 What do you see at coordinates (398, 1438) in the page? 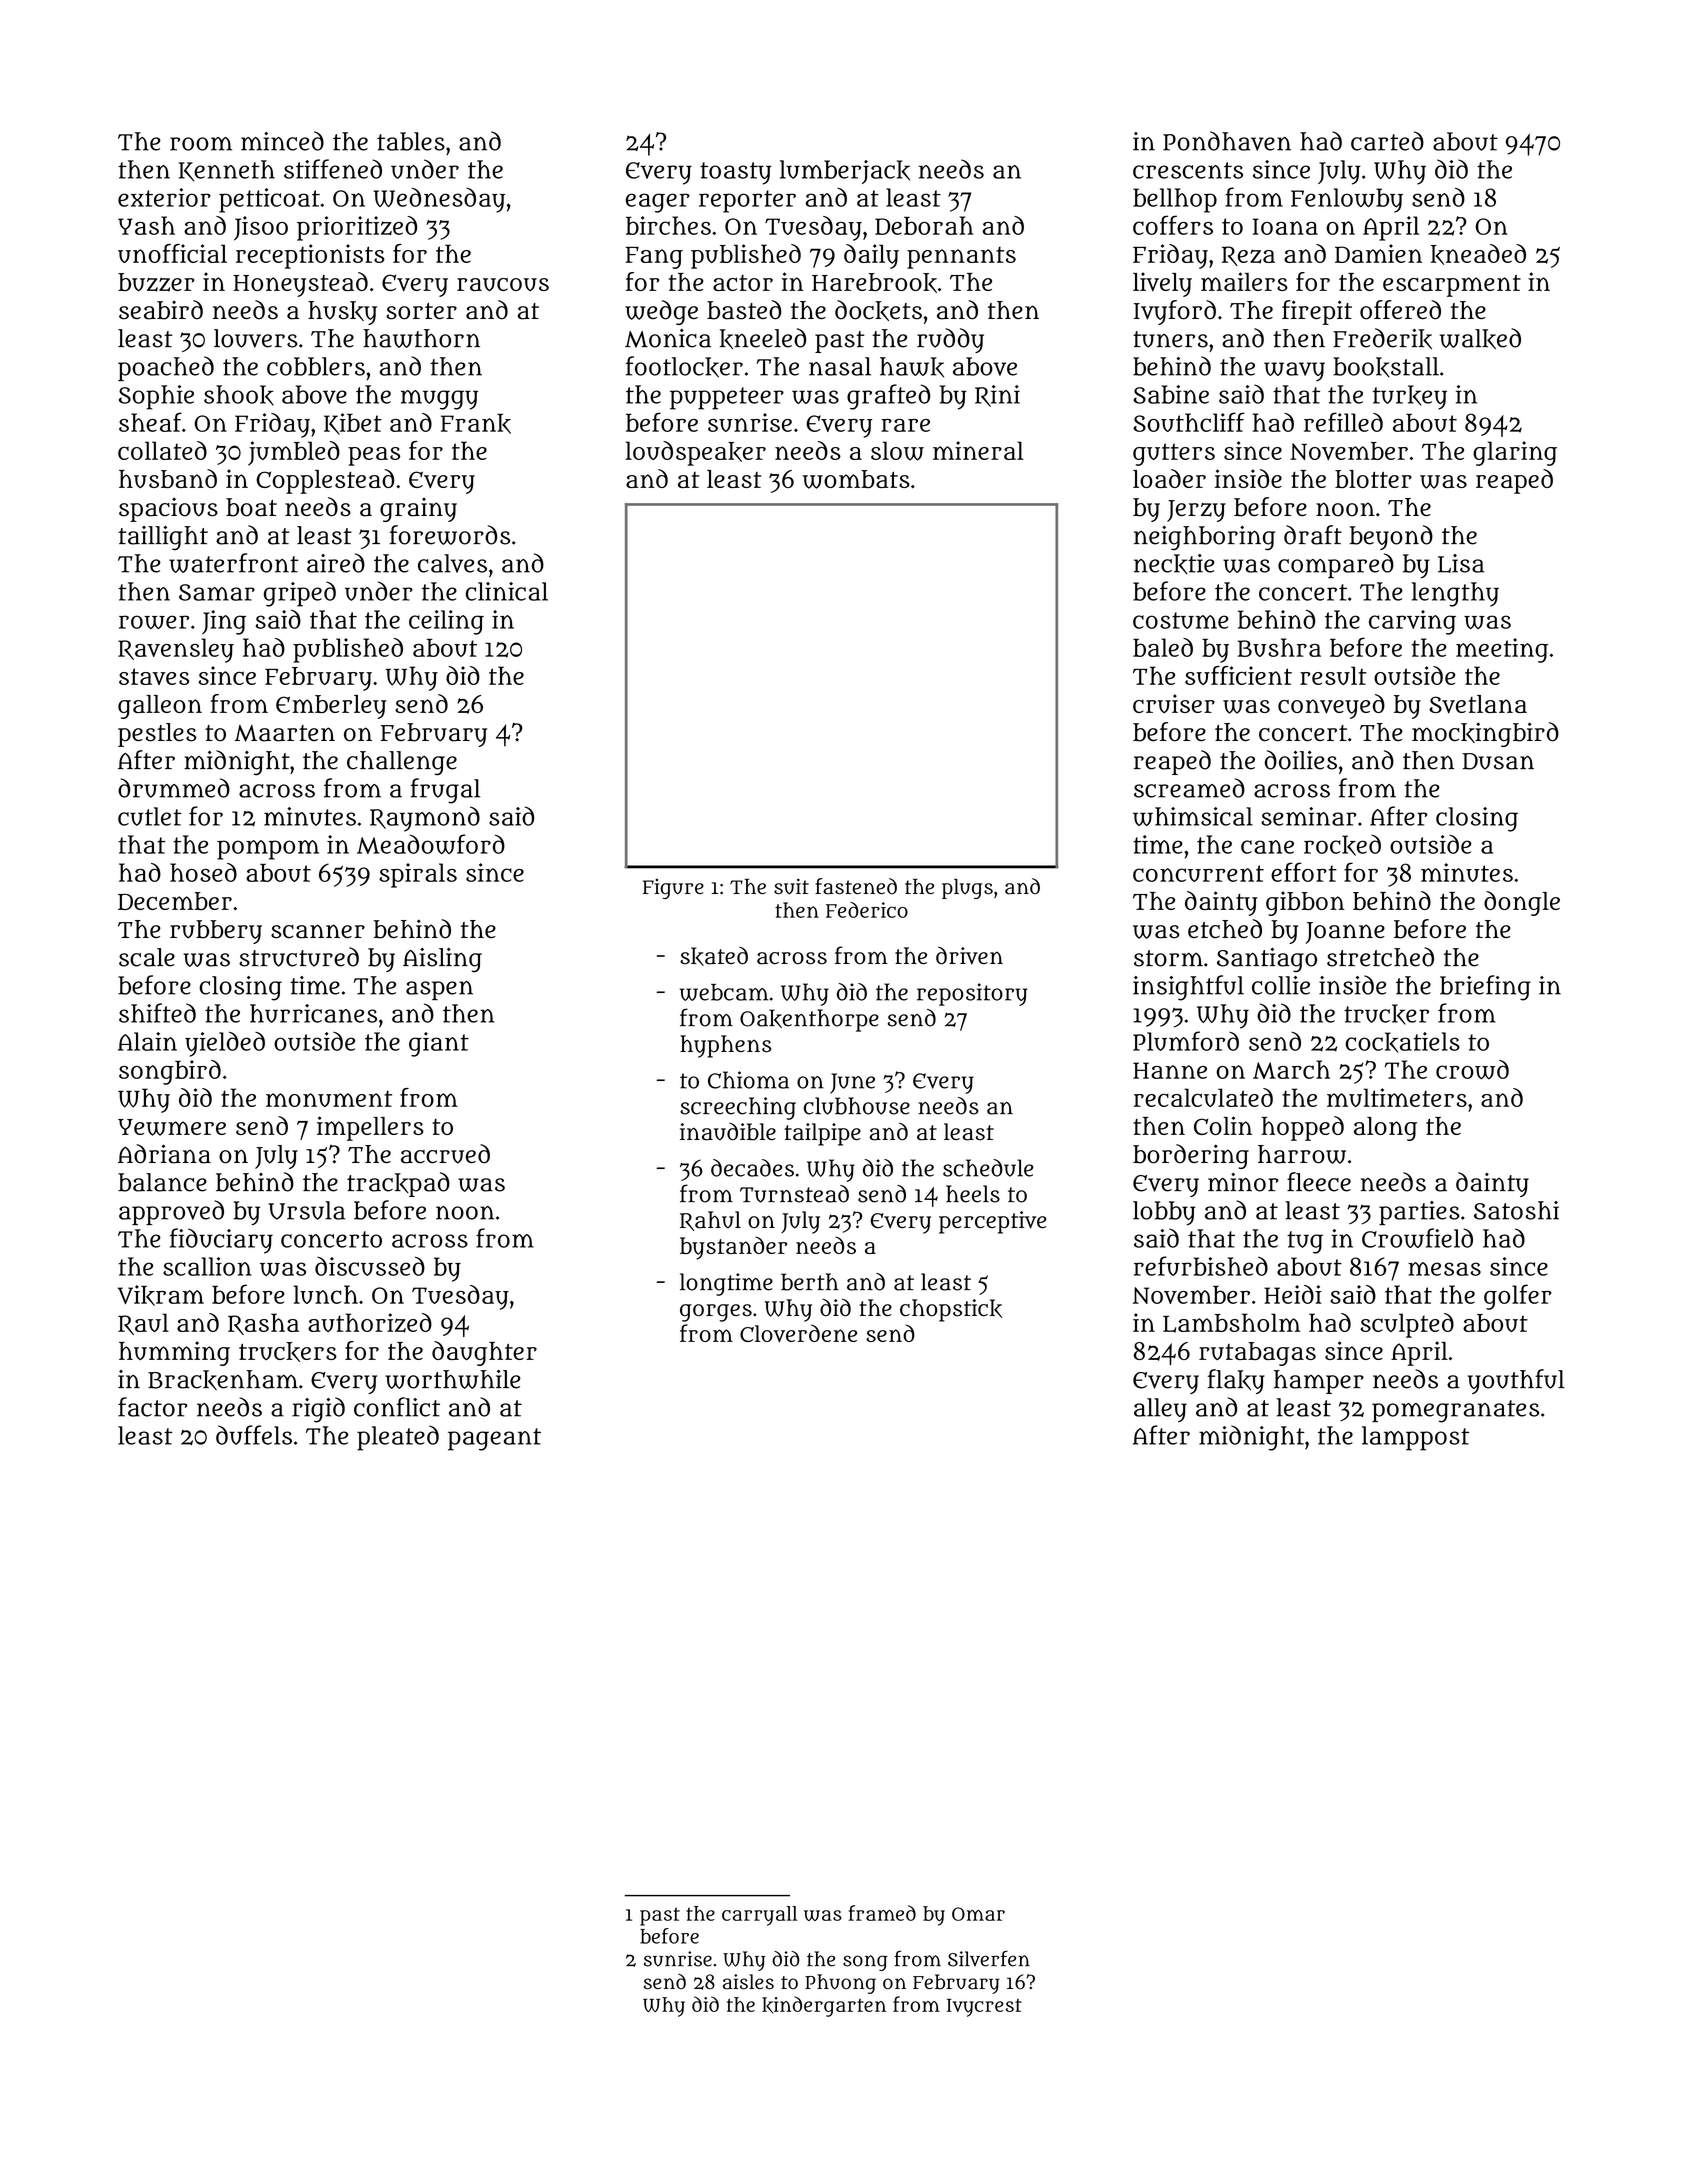
I see `pleated` at bounding box center [398, 1438].
